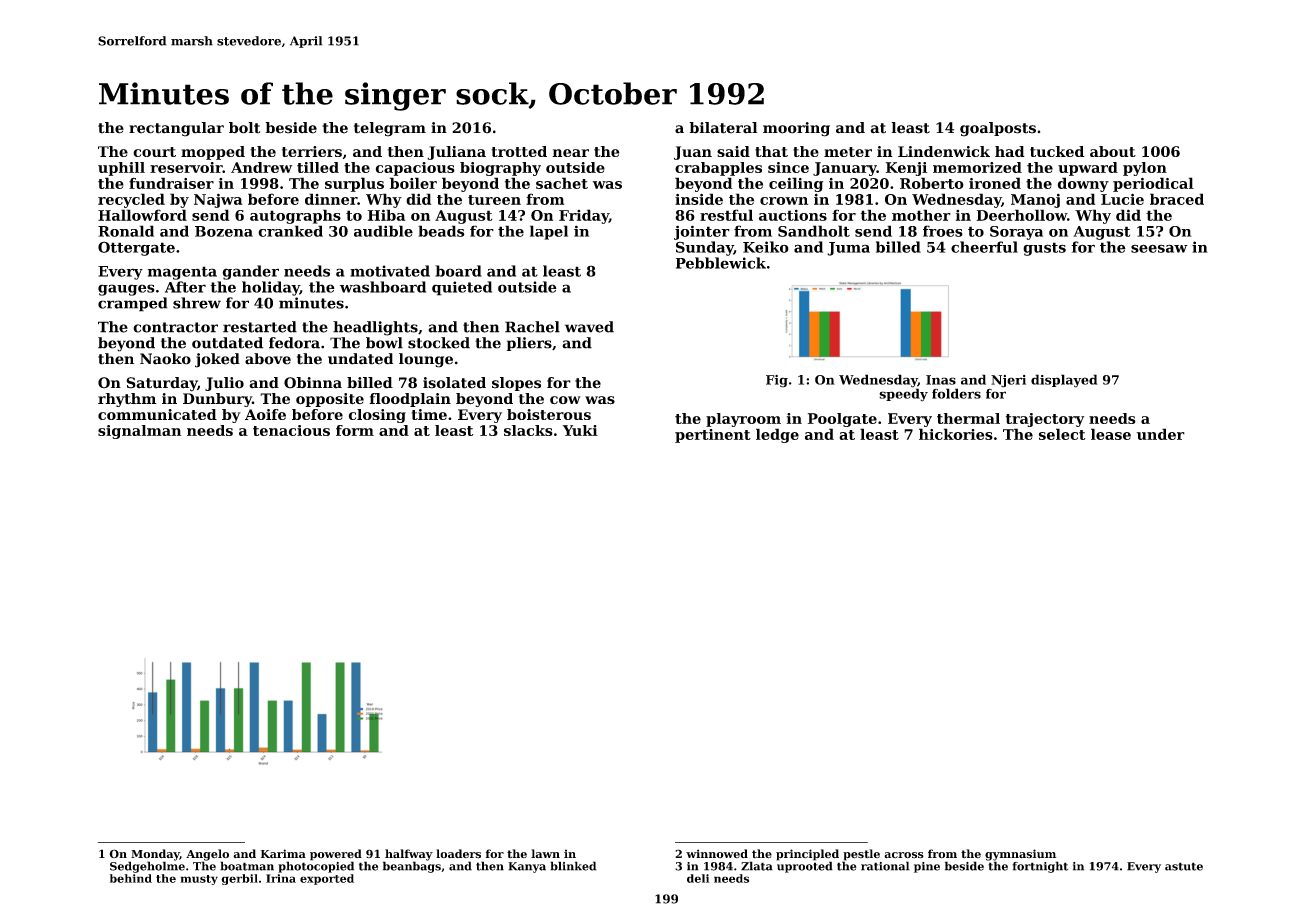  I want to click on waved, so click(589, 327).
